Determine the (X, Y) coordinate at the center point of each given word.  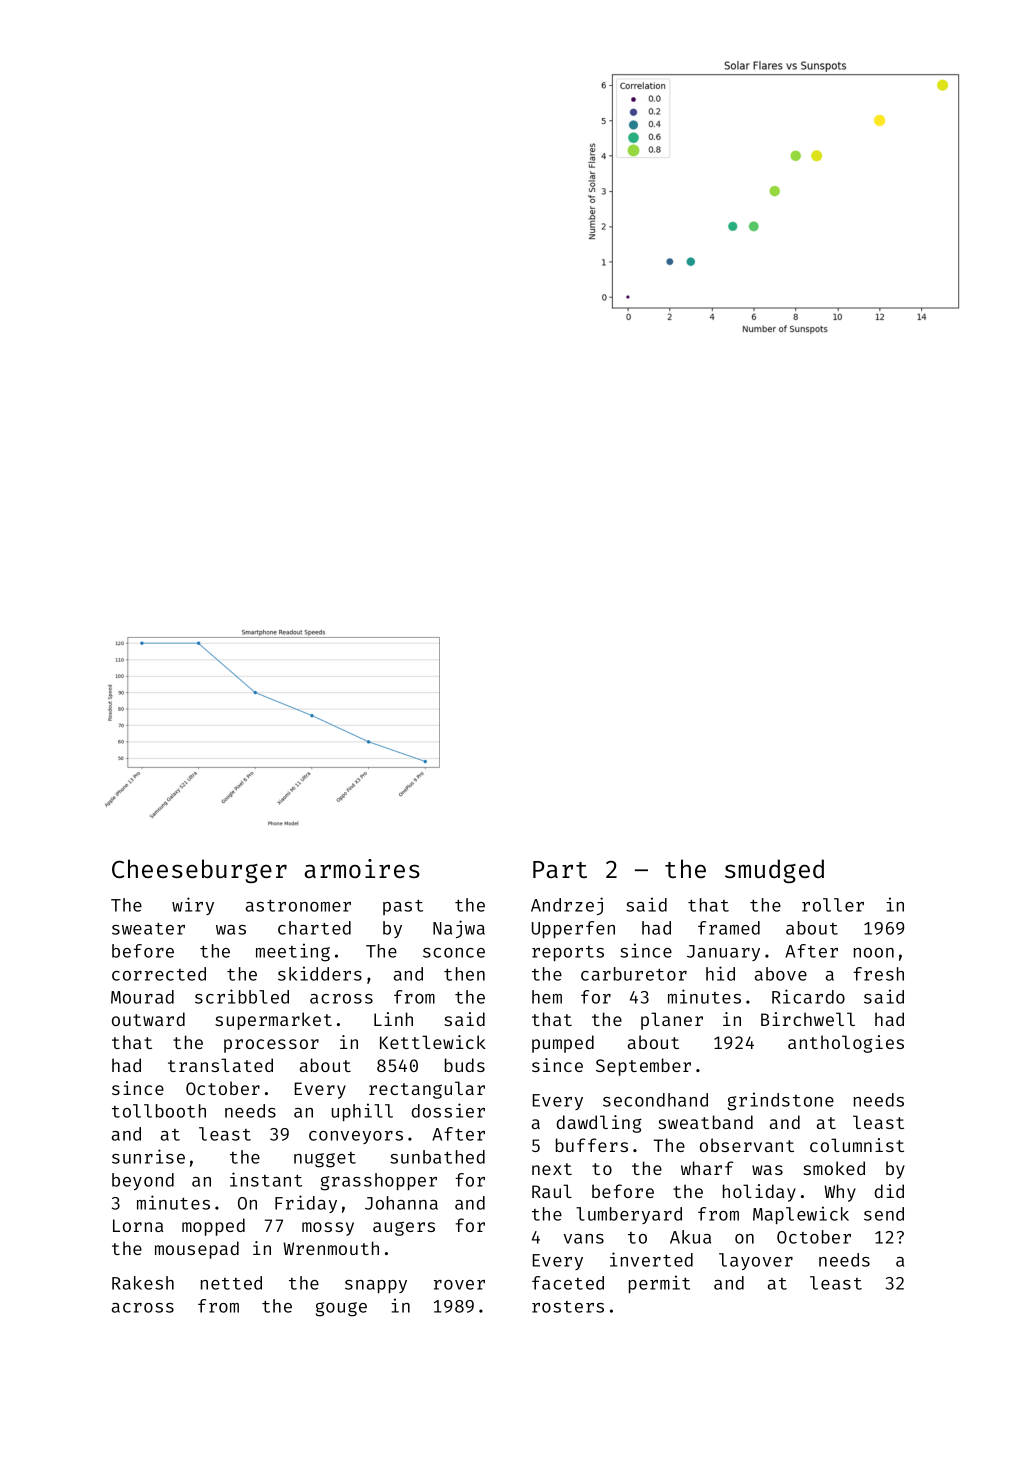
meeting (293, 952)
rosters (568, 1307)
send (884, 1214)
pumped (563, 1044)
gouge (341, 1309)
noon (874, 953)
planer (672, 1021)
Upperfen (573, 929)
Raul (552, 1191)
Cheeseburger (199, 871)
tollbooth (159, 1111)
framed (729, 928)
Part (560, 869)
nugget (325, 1160)
